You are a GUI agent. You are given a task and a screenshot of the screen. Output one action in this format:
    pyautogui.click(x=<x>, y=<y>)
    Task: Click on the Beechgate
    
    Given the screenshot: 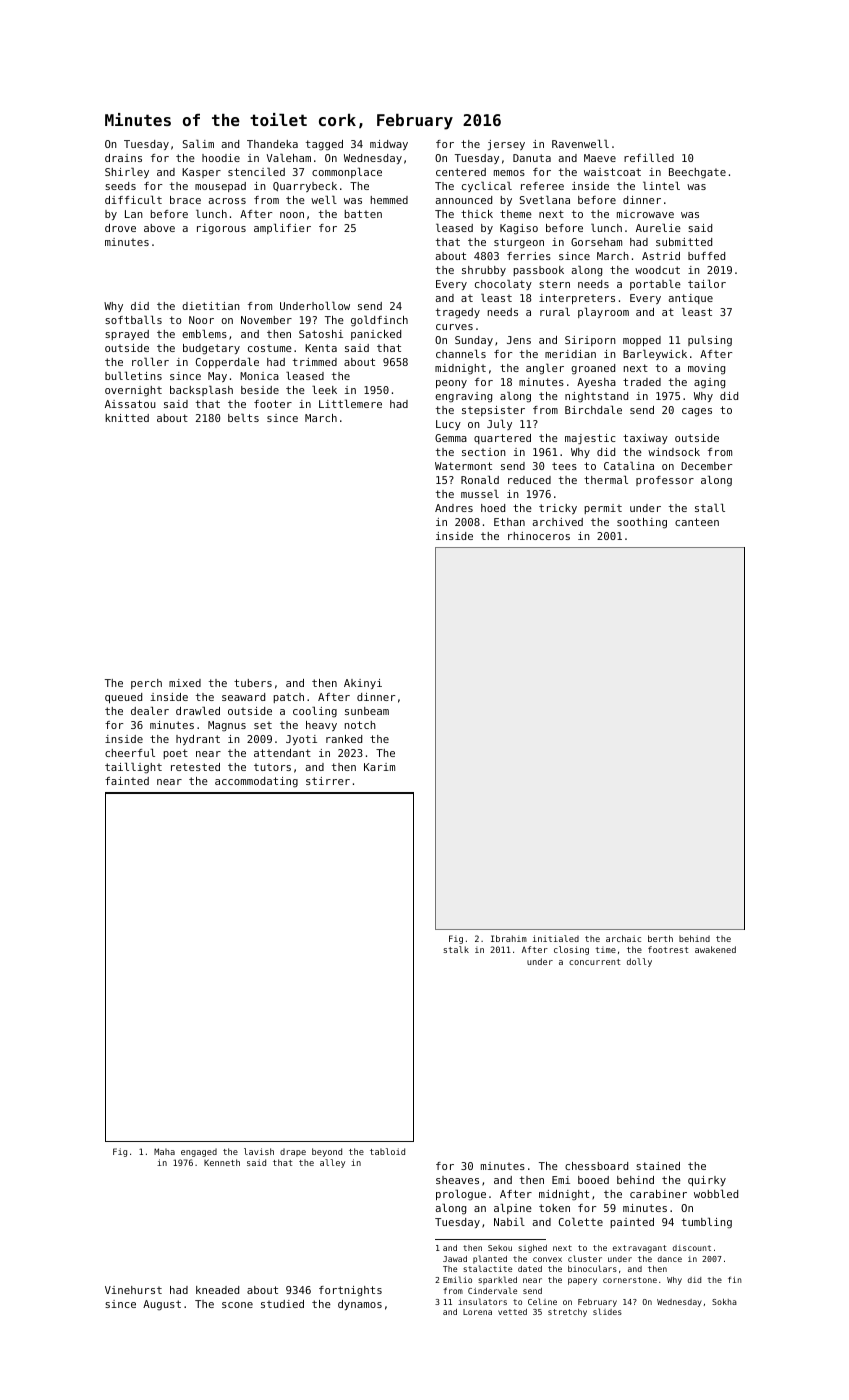 What is the action you would take?
    pyautogui.click(x=697, y=173)
